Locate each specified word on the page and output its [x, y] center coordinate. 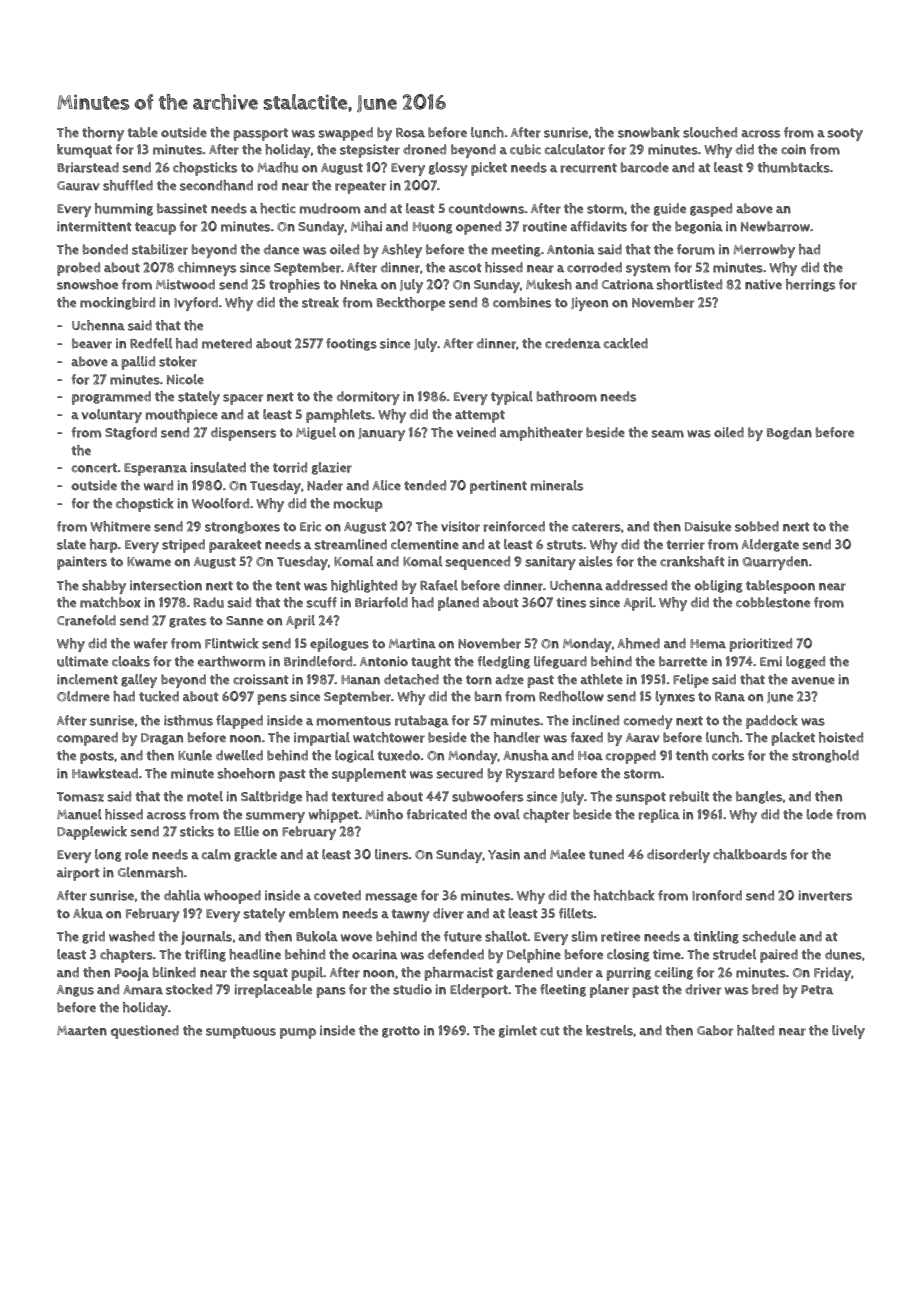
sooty [845, 134]
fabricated [436, 814]
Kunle [195, 755]
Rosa [410, 133]
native [763, 284]
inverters [825, 895]
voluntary [111, 416]
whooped [232, 897]
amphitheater [541, 434]
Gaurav [78, 186]
